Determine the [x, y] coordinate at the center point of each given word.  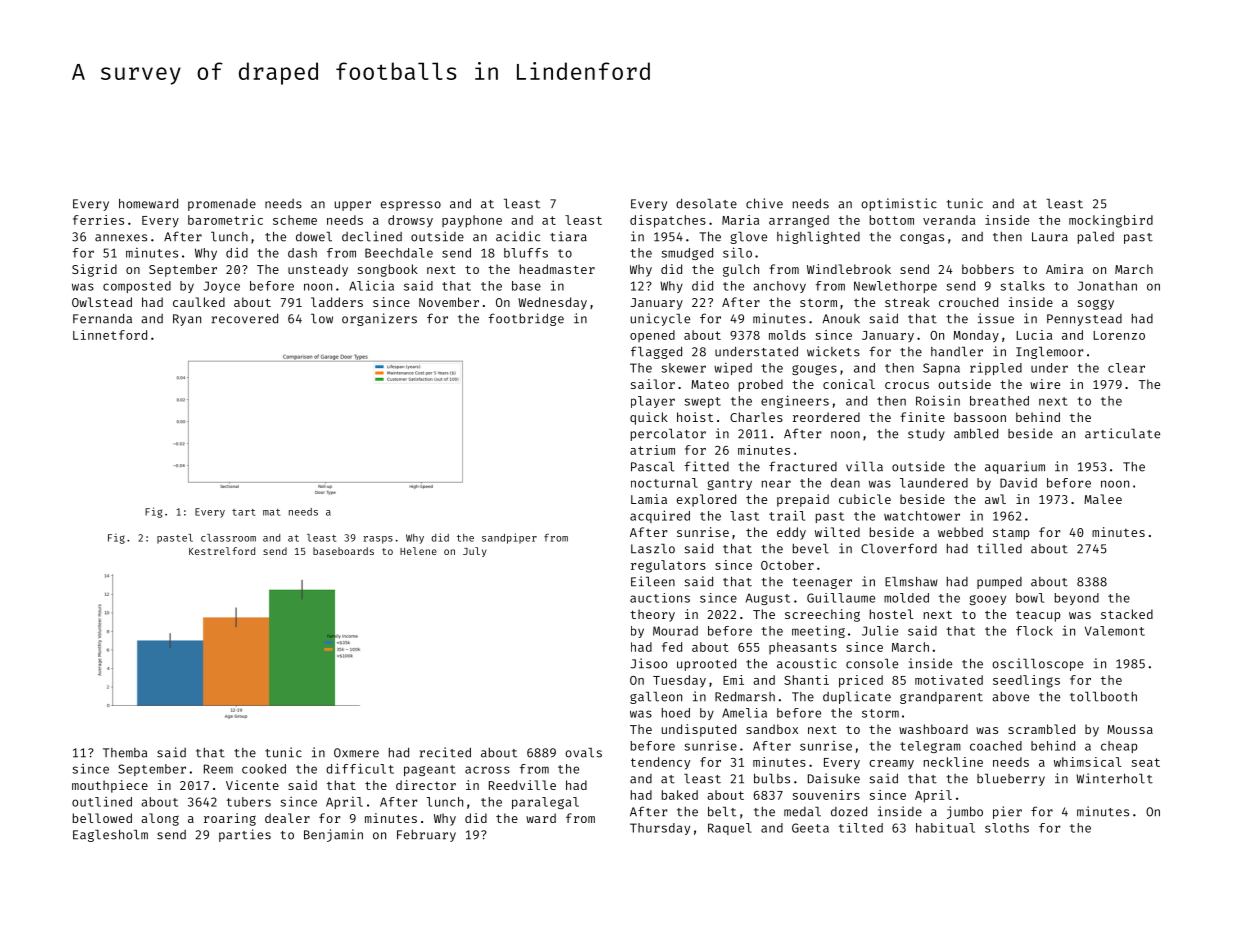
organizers [379, 319]
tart [243, 512]
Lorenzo [1119, 335]
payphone [472, 221]
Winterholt [1114, 778]
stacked [1127, 614]
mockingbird [1111, 221]
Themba [125, 753]
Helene [418, 551]
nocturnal [664, 483]
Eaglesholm [110, 835]
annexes [121, 238]
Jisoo [648, 663]
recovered [245, 318]
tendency [660, 763]
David [1018, 483]
